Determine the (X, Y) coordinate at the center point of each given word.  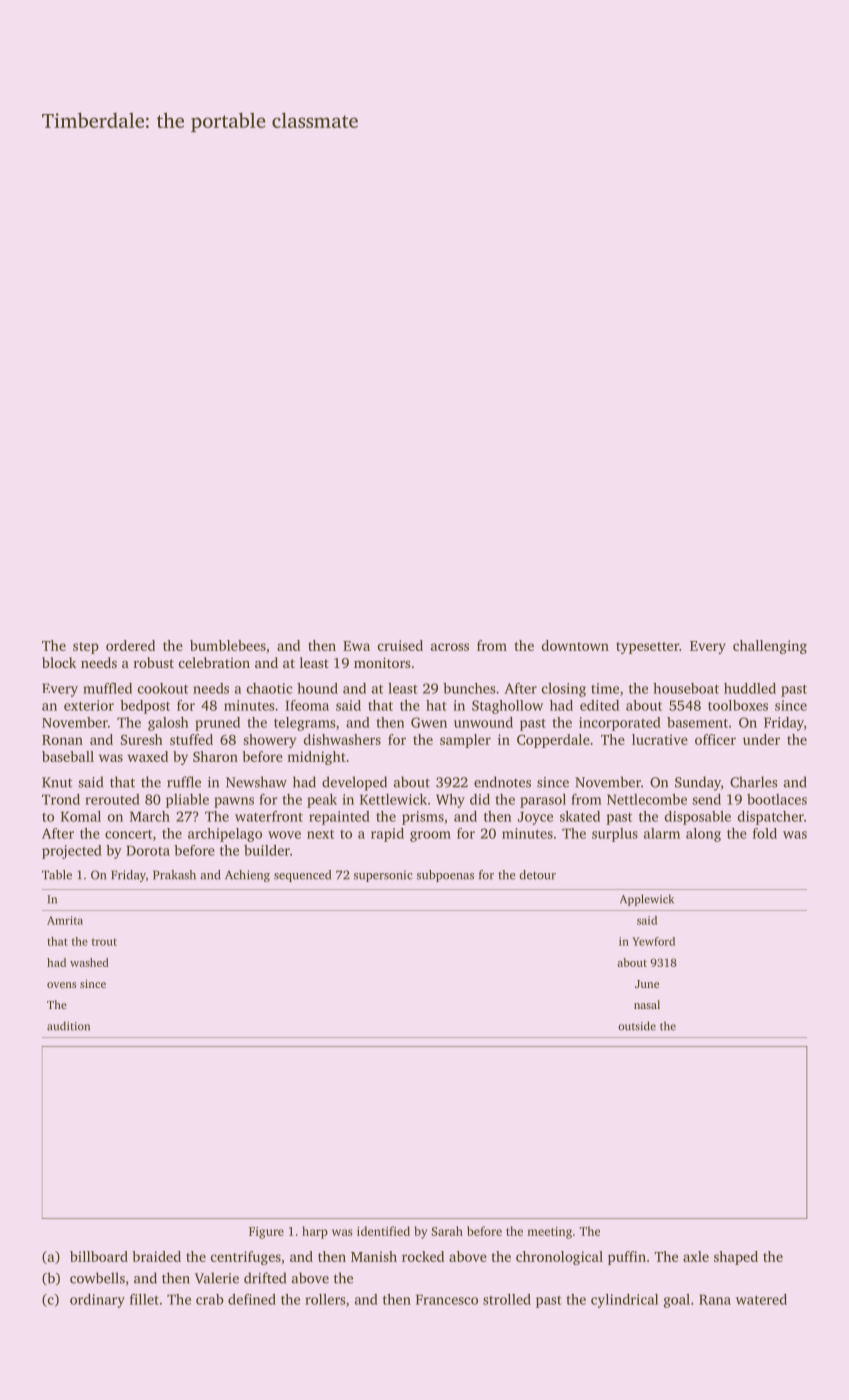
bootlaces (777, 799)
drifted (265, 1278)
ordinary (97, 1301)
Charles (753, 782)
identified (383, 1231)
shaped (736, 1258)
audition (68, 1026)
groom (430, 836)
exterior (89, 705)
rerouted (112, 799)
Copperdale (553, 741)
